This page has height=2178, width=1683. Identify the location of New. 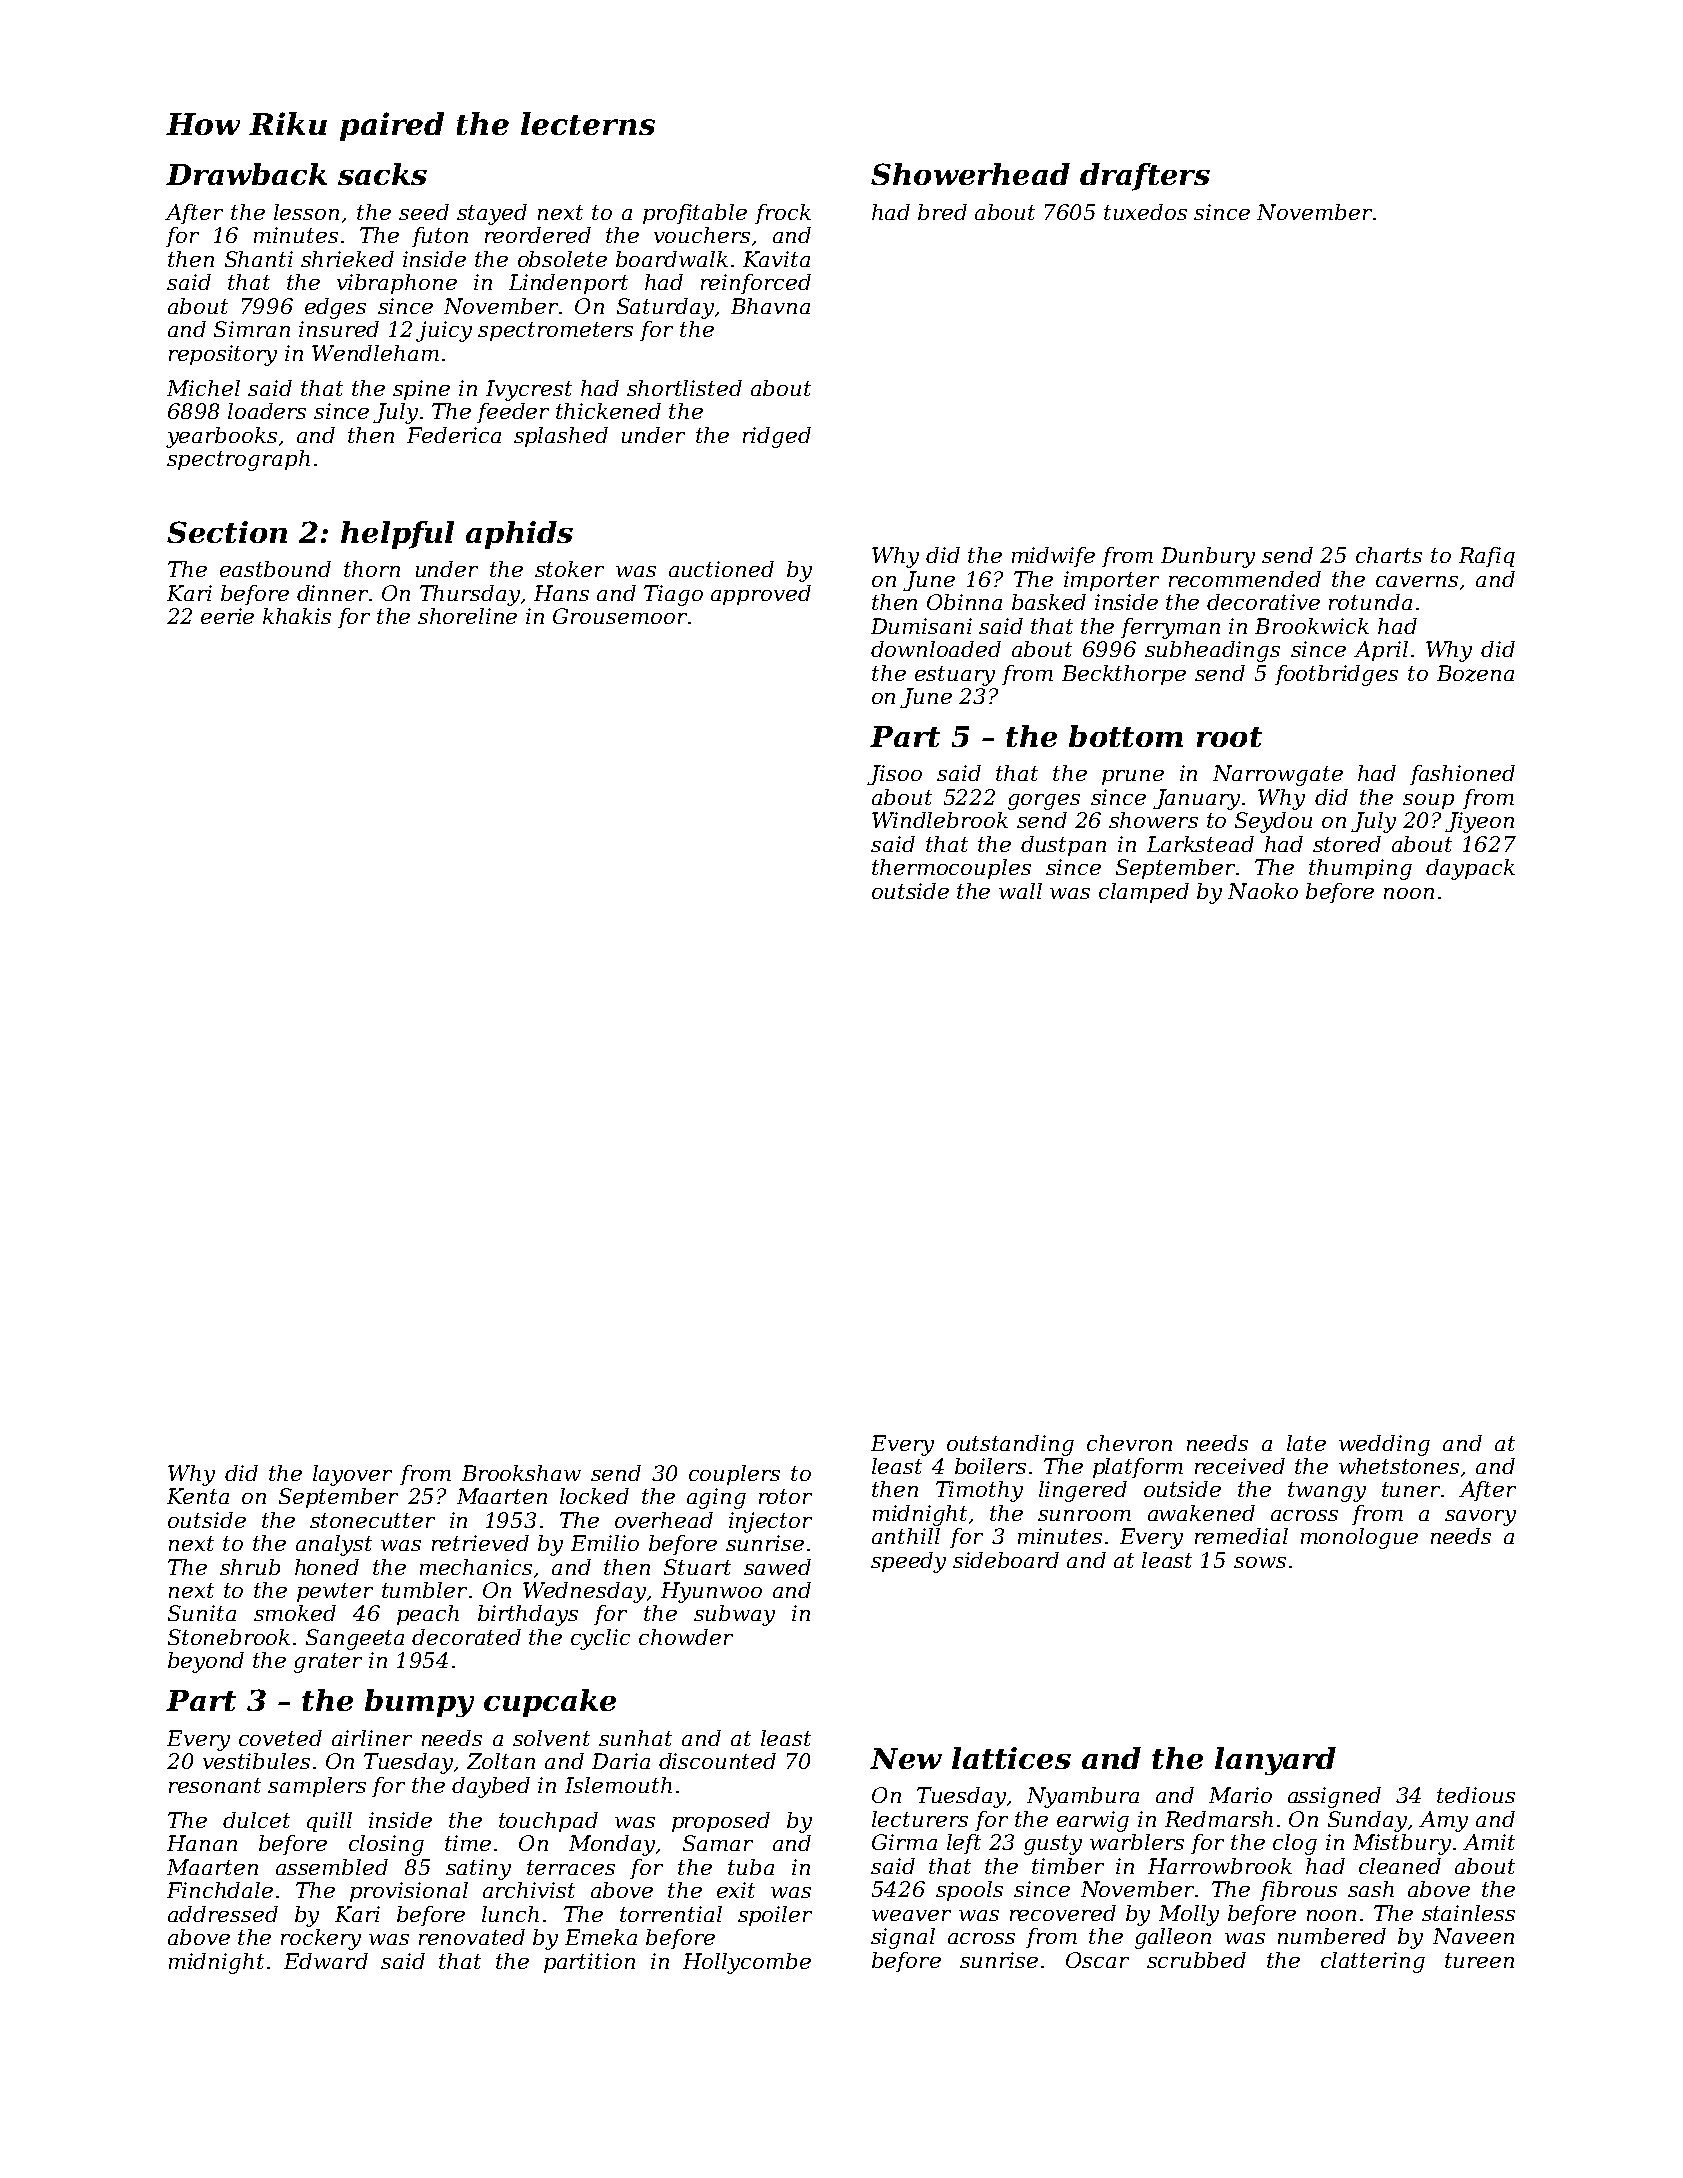
(906, 1758).
